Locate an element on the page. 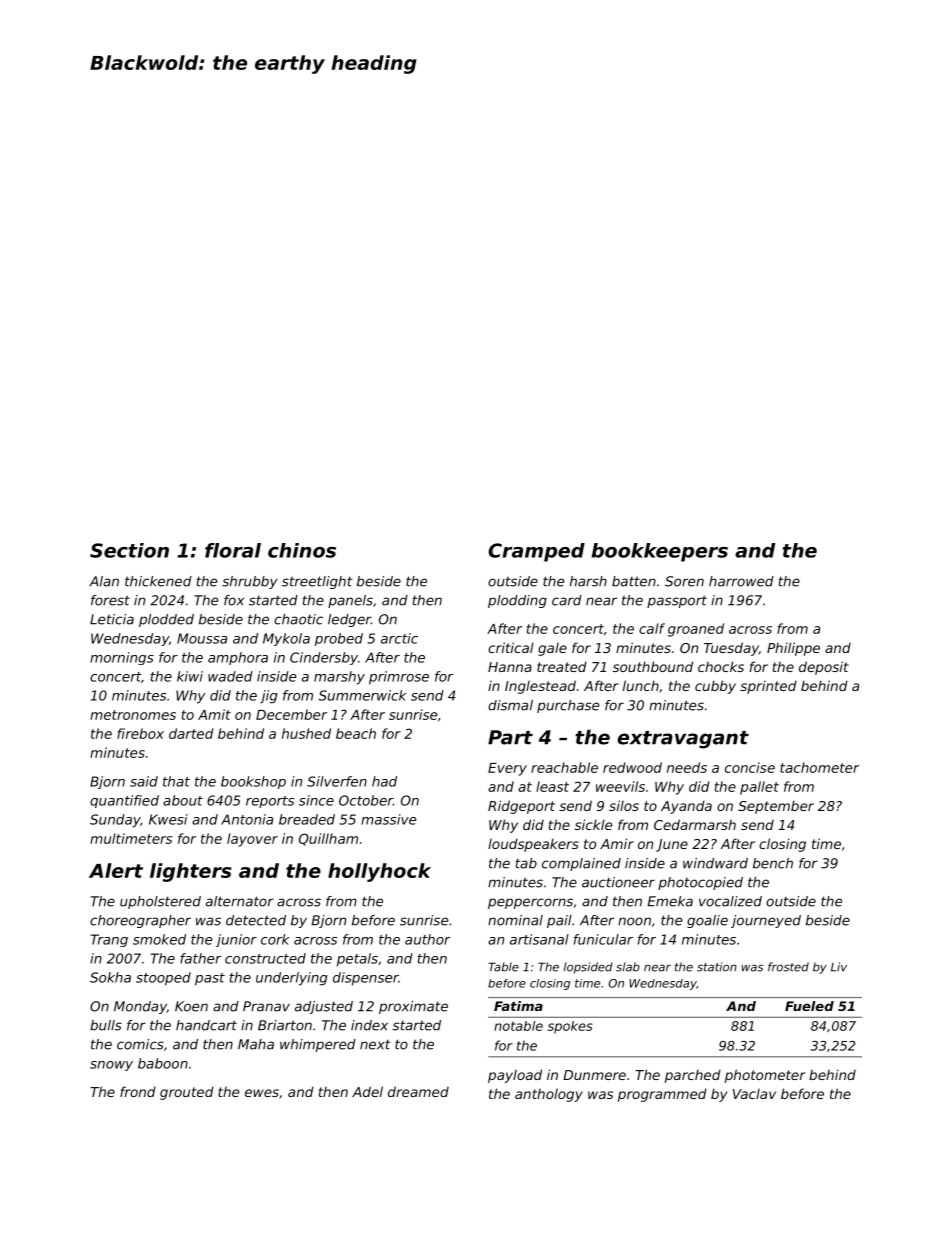  Dunmere is located at coordinates (594, 1075).
